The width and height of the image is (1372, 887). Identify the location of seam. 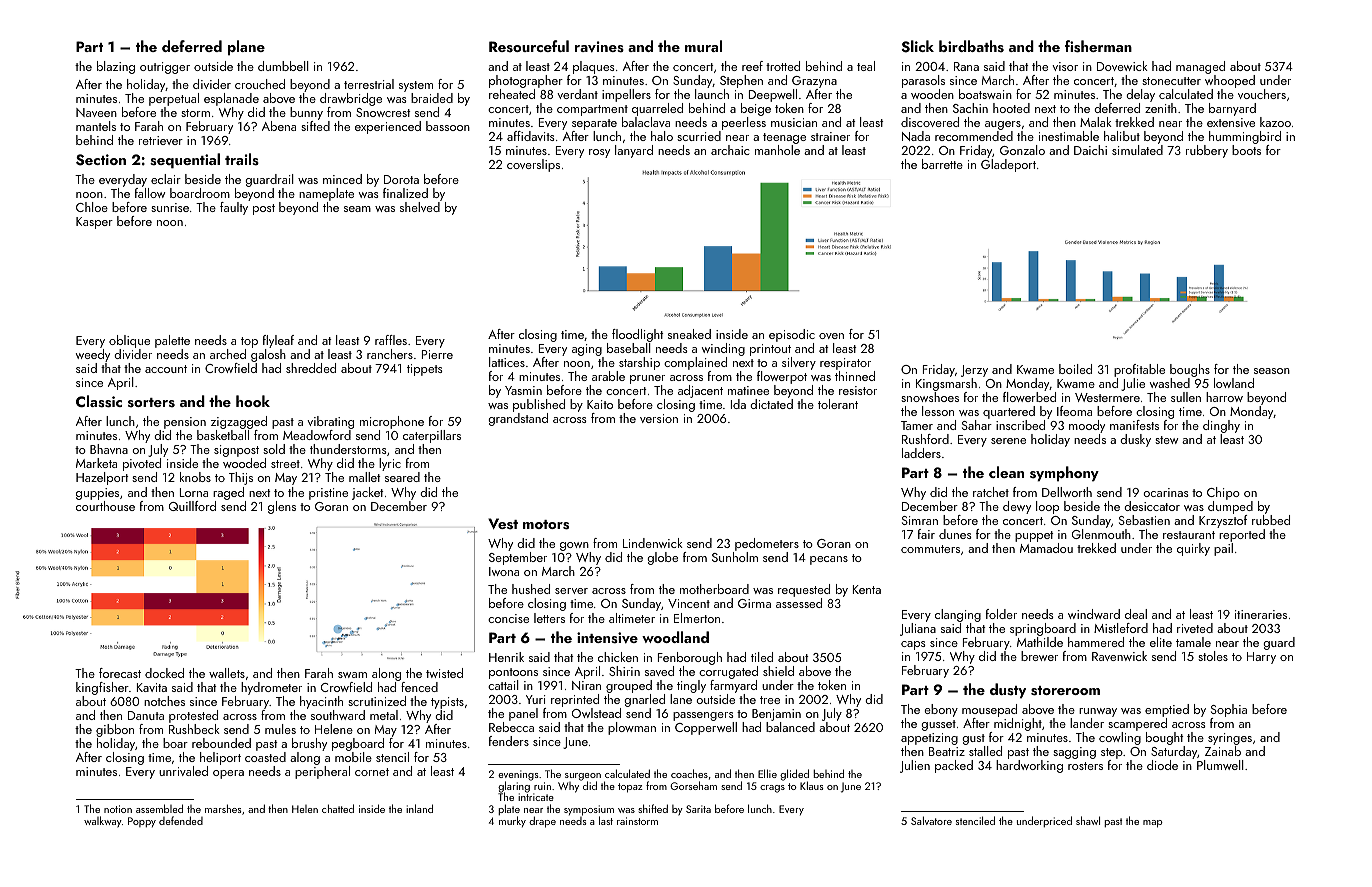
(357, 209).
